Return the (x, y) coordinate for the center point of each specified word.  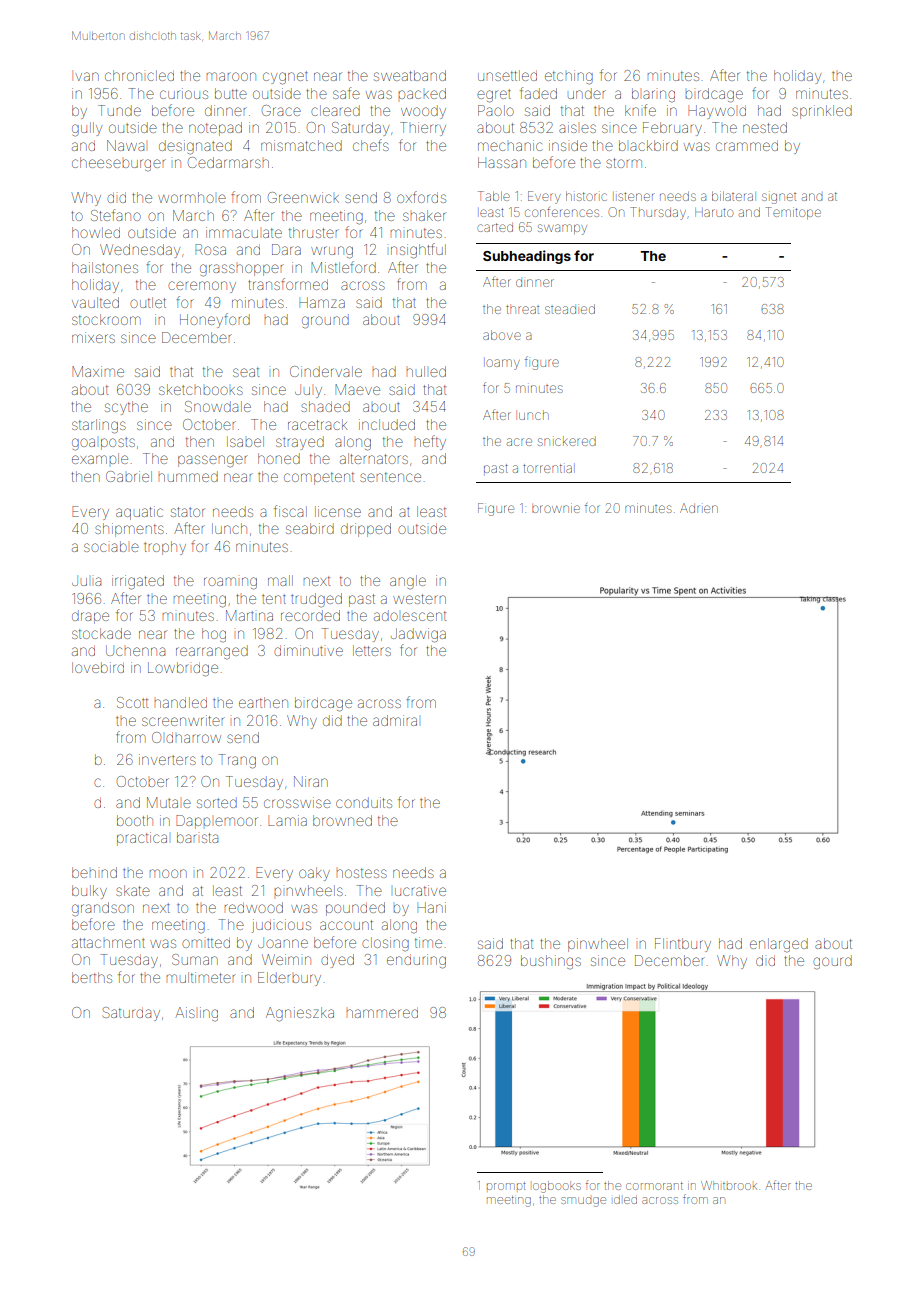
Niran (311, 781)
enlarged (779, 945)
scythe (126, 408)
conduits (364, 802)
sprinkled (822, 112)
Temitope (793, 213)
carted (495, 227)
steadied (570, 309)
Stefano (116, 215)
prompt (506, 1186)
